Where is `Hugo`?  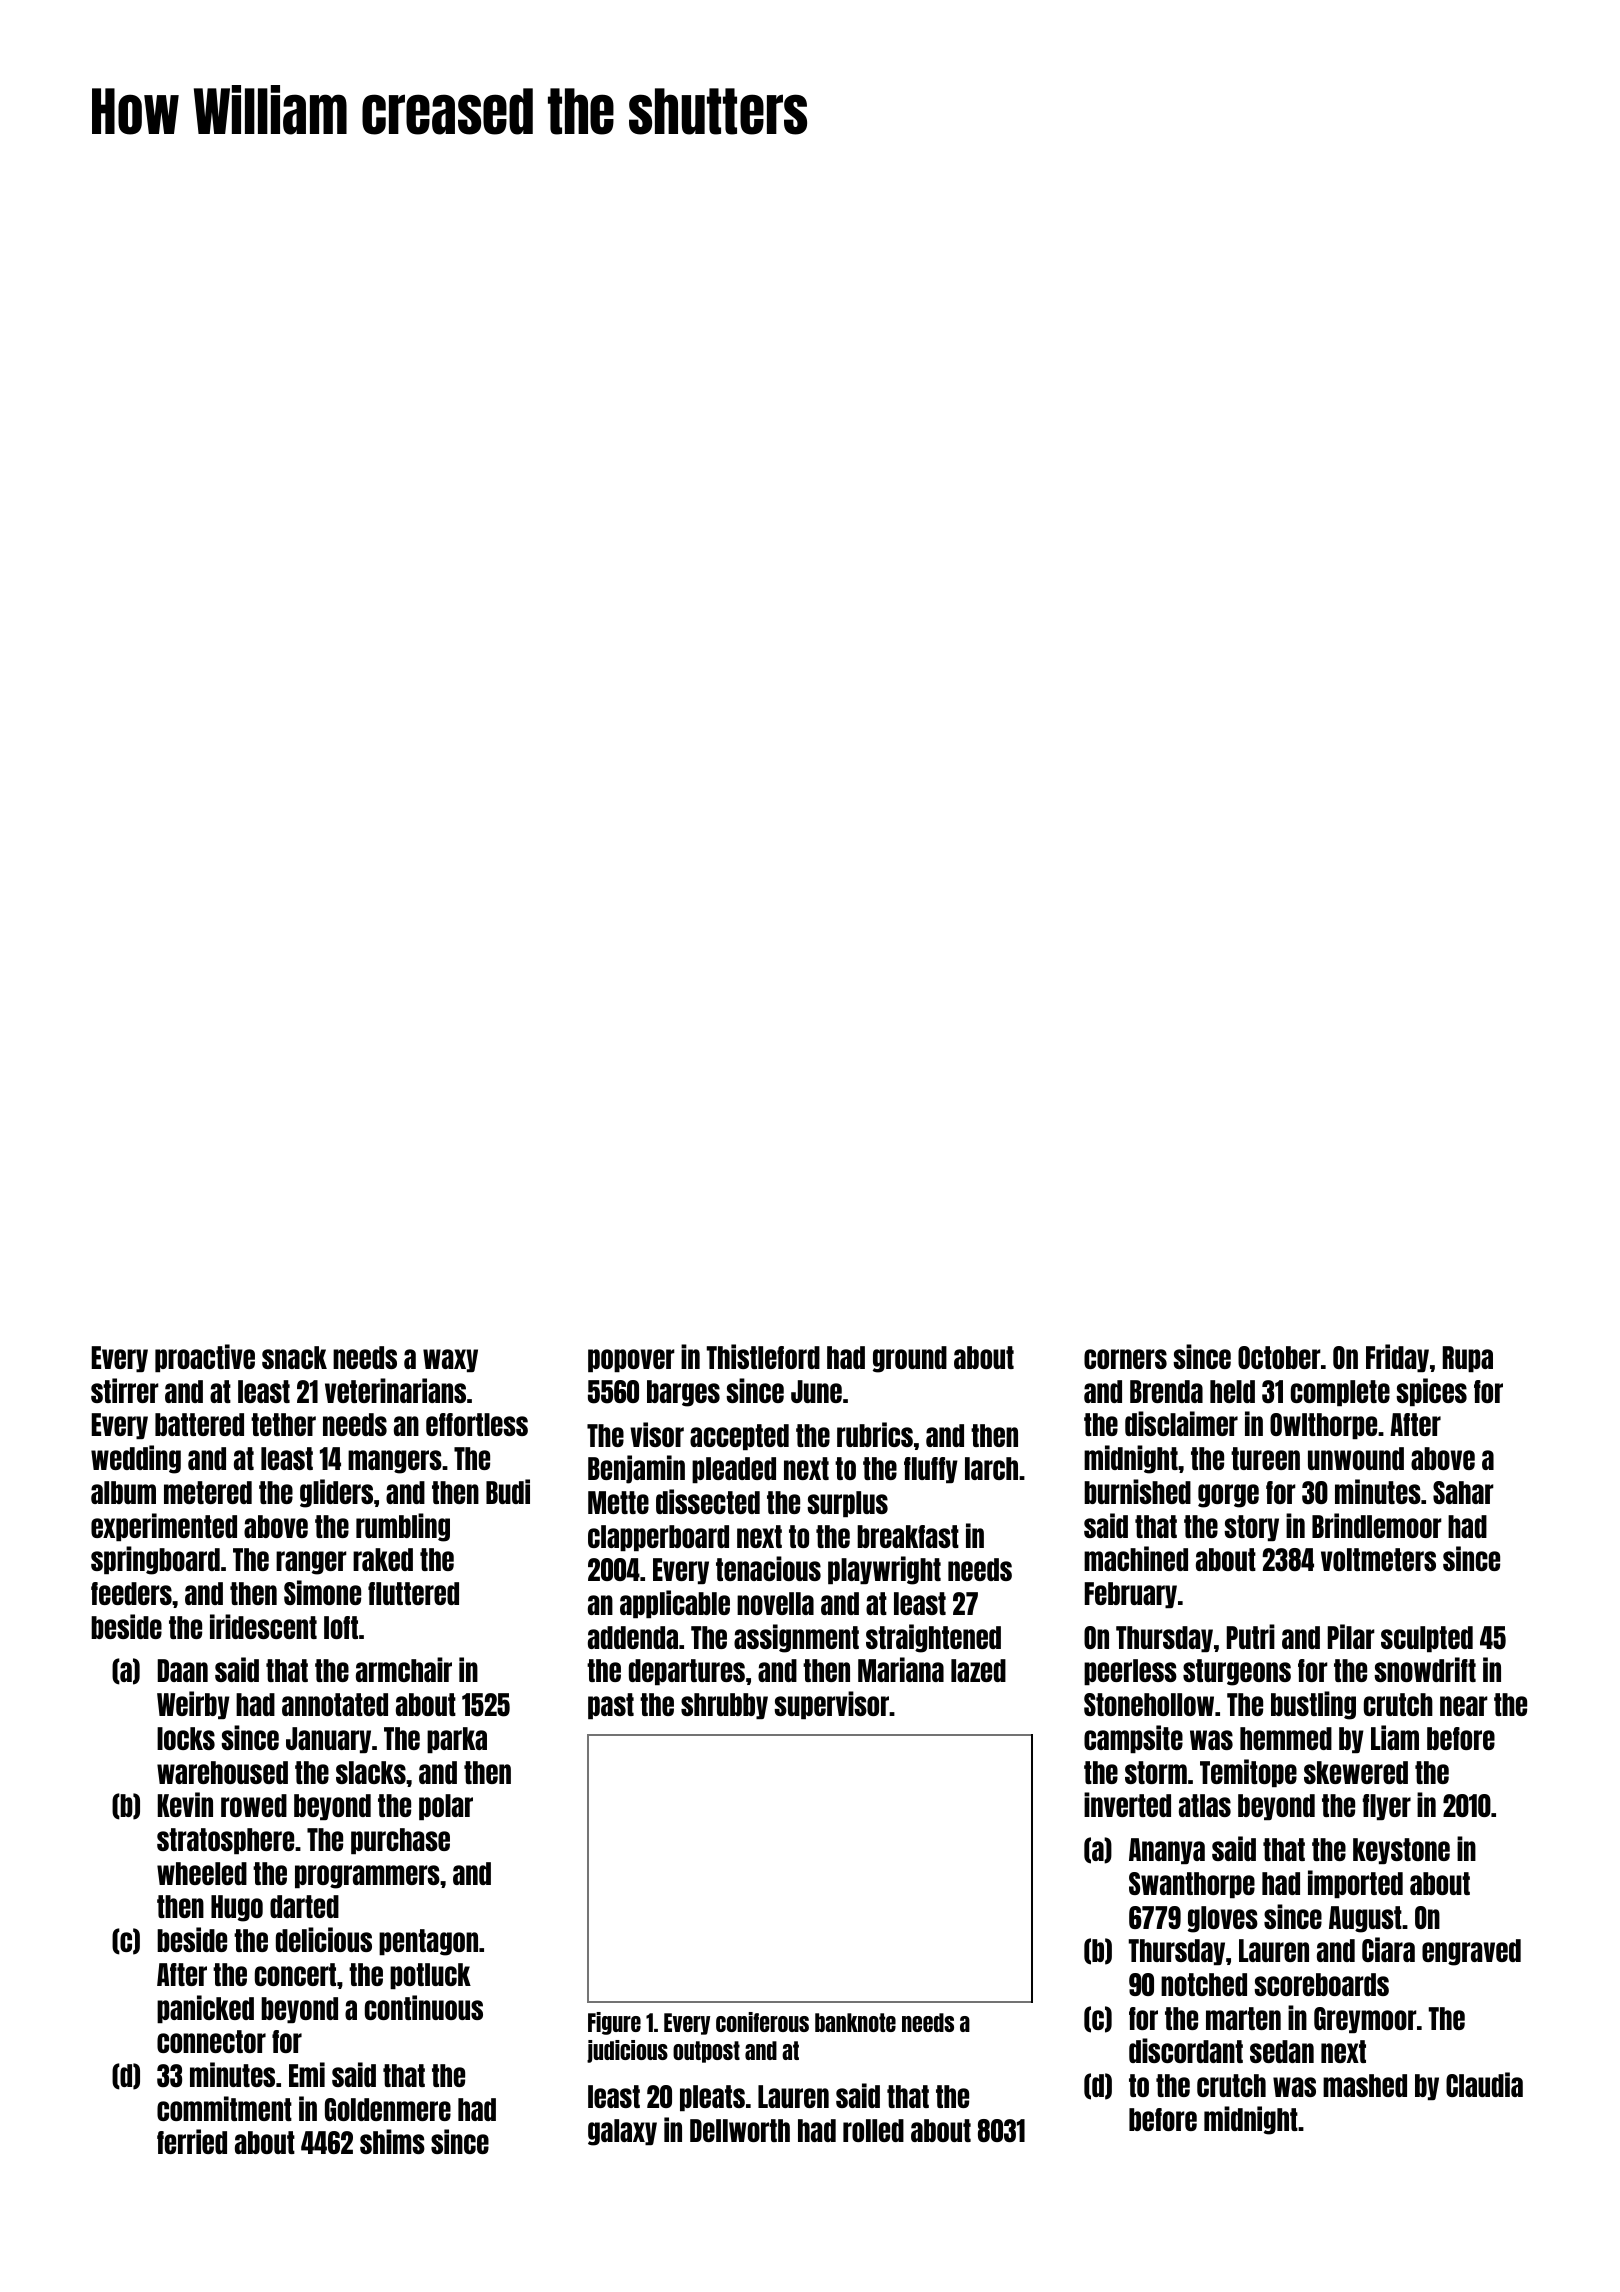 Hugo is located at coordinates (237, 1908).
